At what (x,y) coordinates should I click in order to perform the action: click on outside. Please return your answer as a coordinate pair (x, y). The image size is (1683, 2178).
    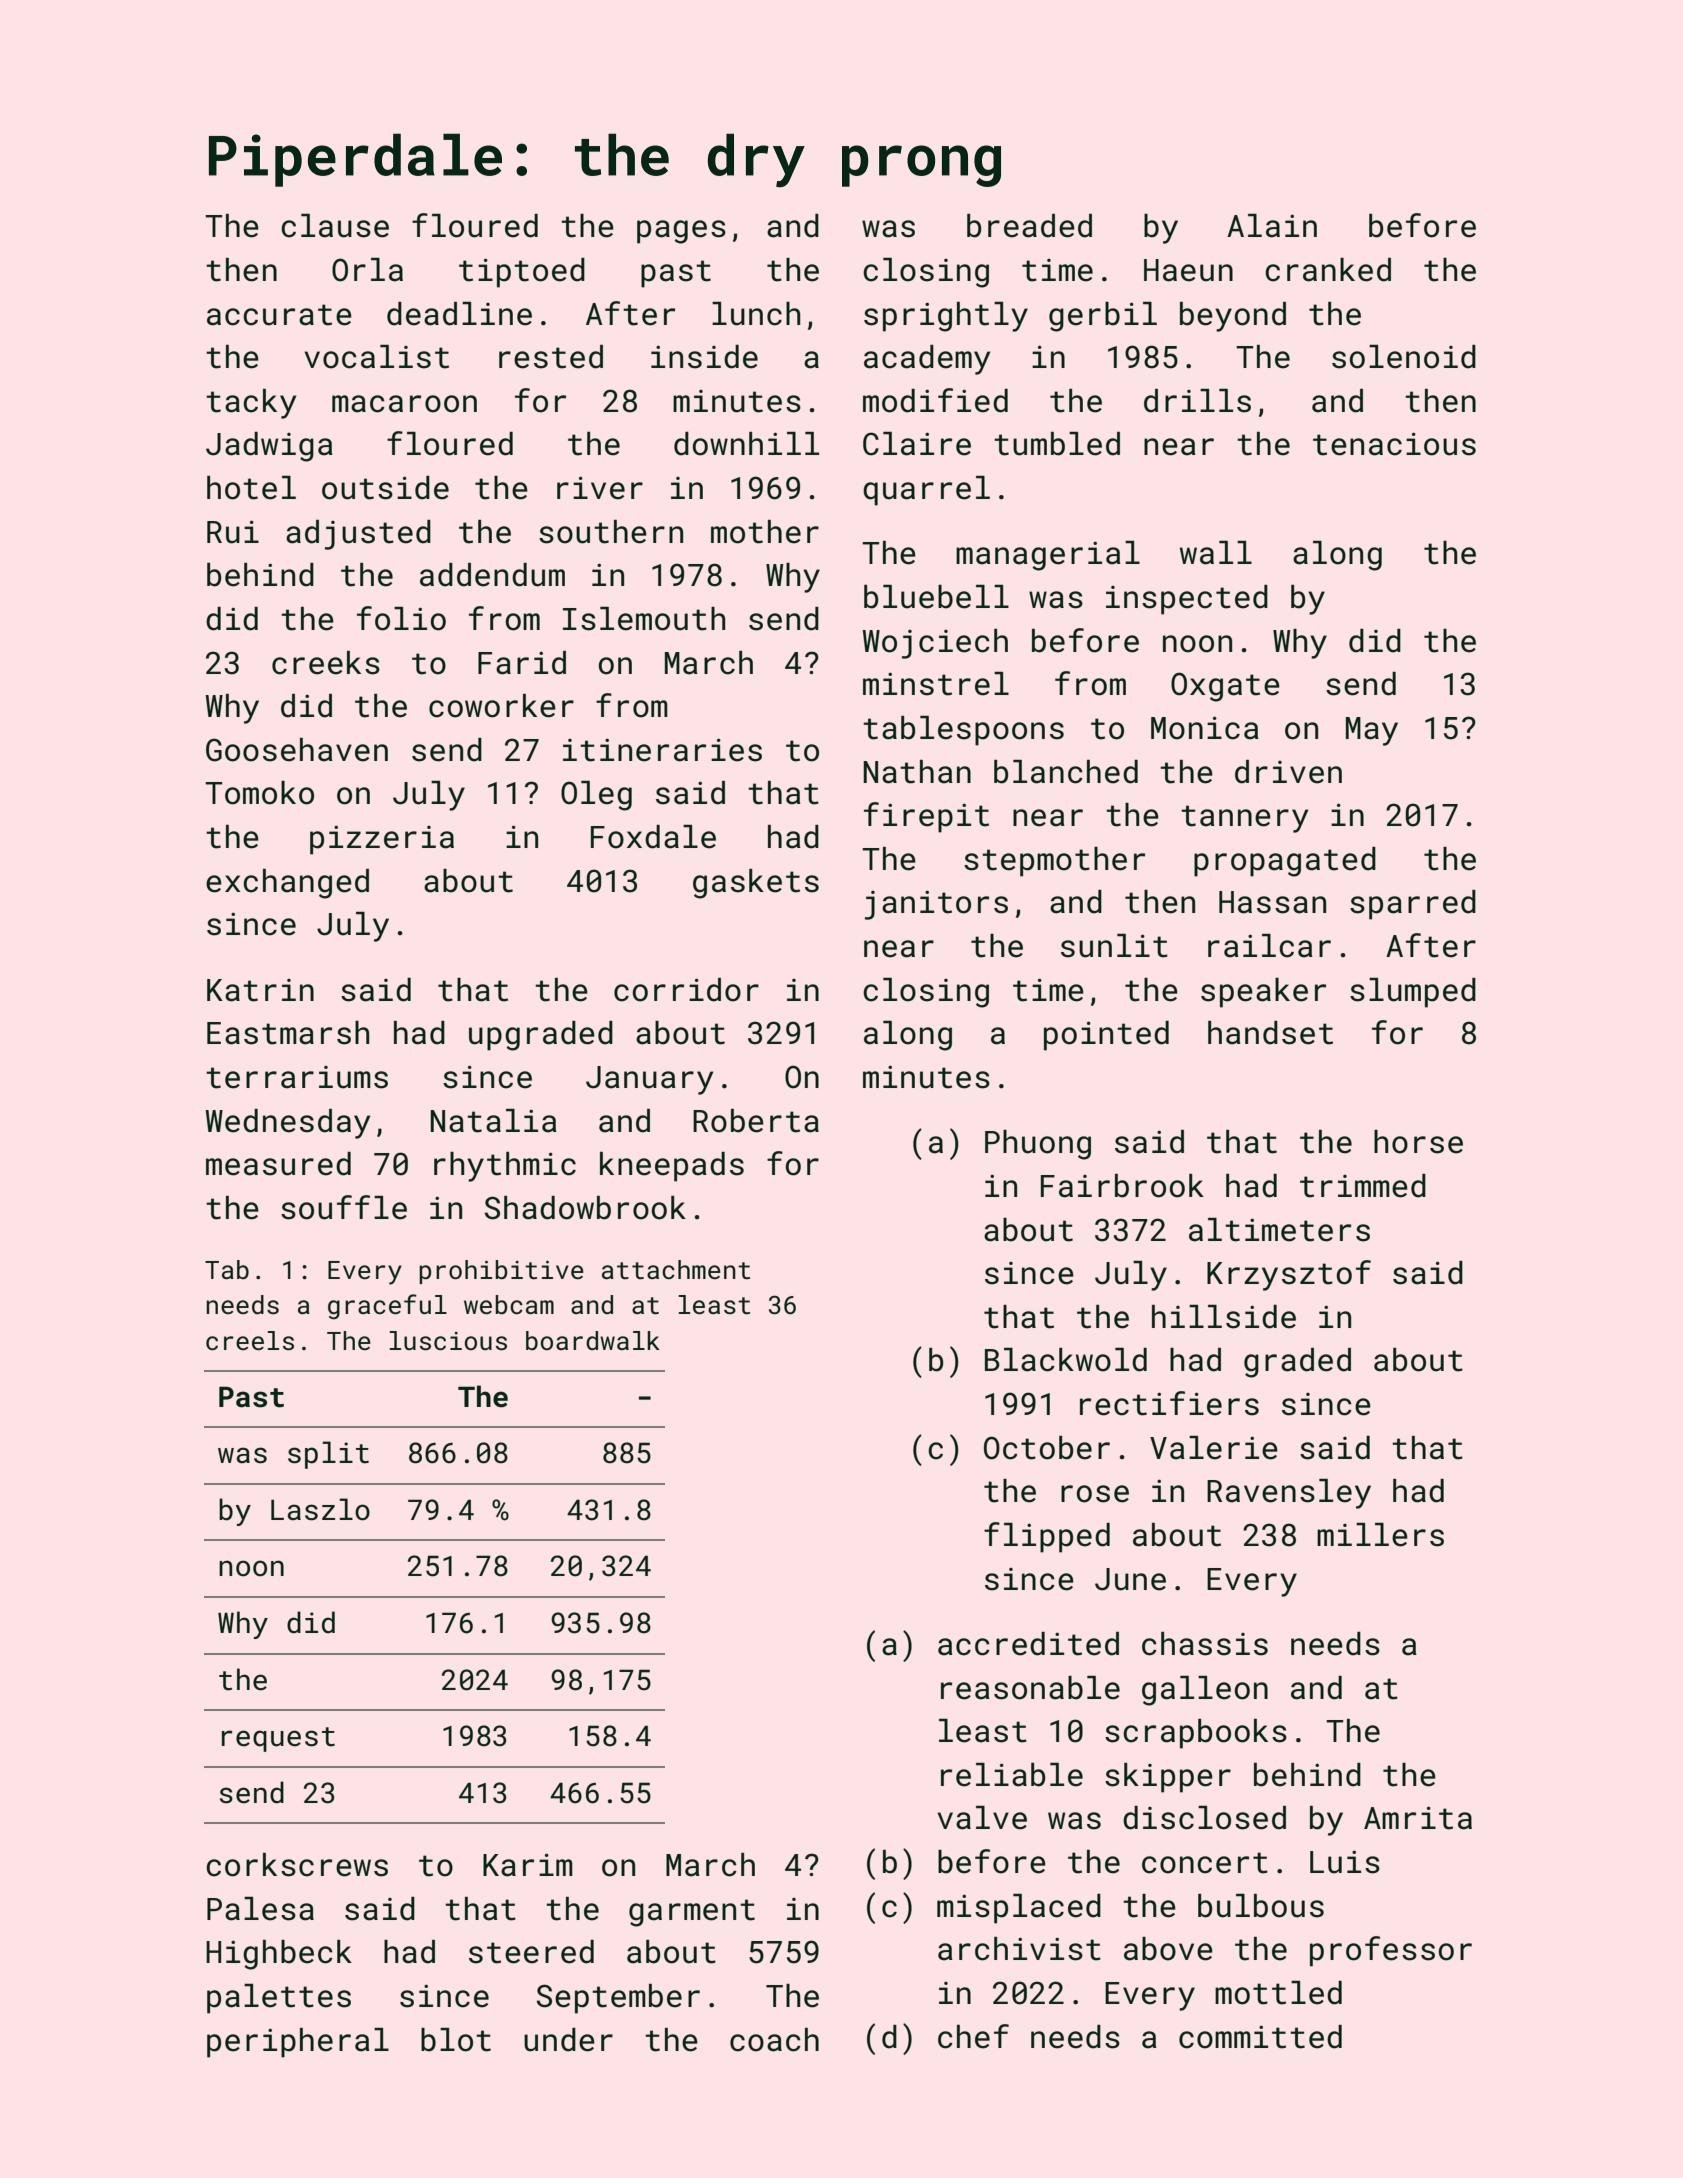
    Looking at the image, I should click on (385, 488).
